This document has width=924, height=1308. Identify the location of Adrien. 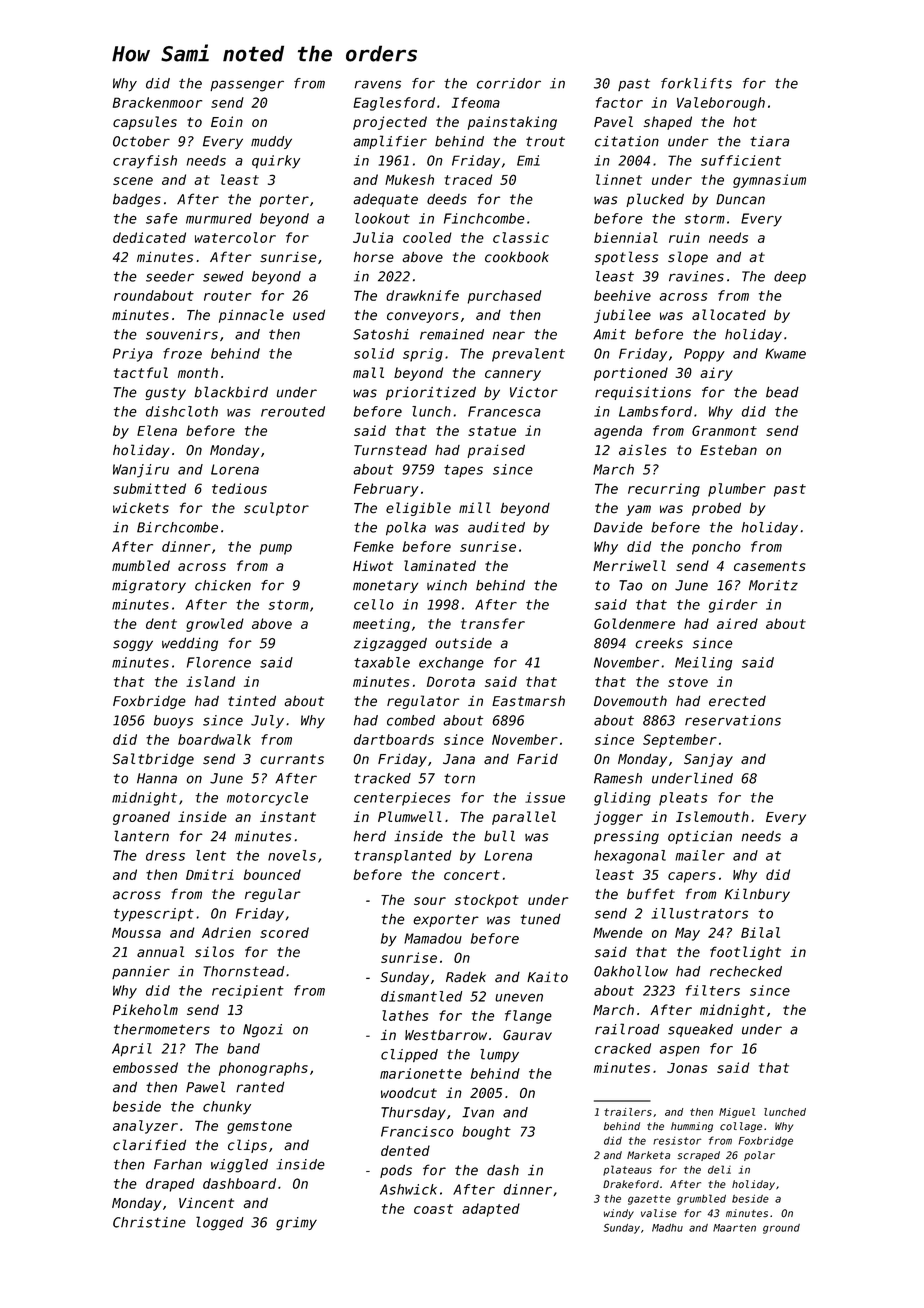
(226, 932).
